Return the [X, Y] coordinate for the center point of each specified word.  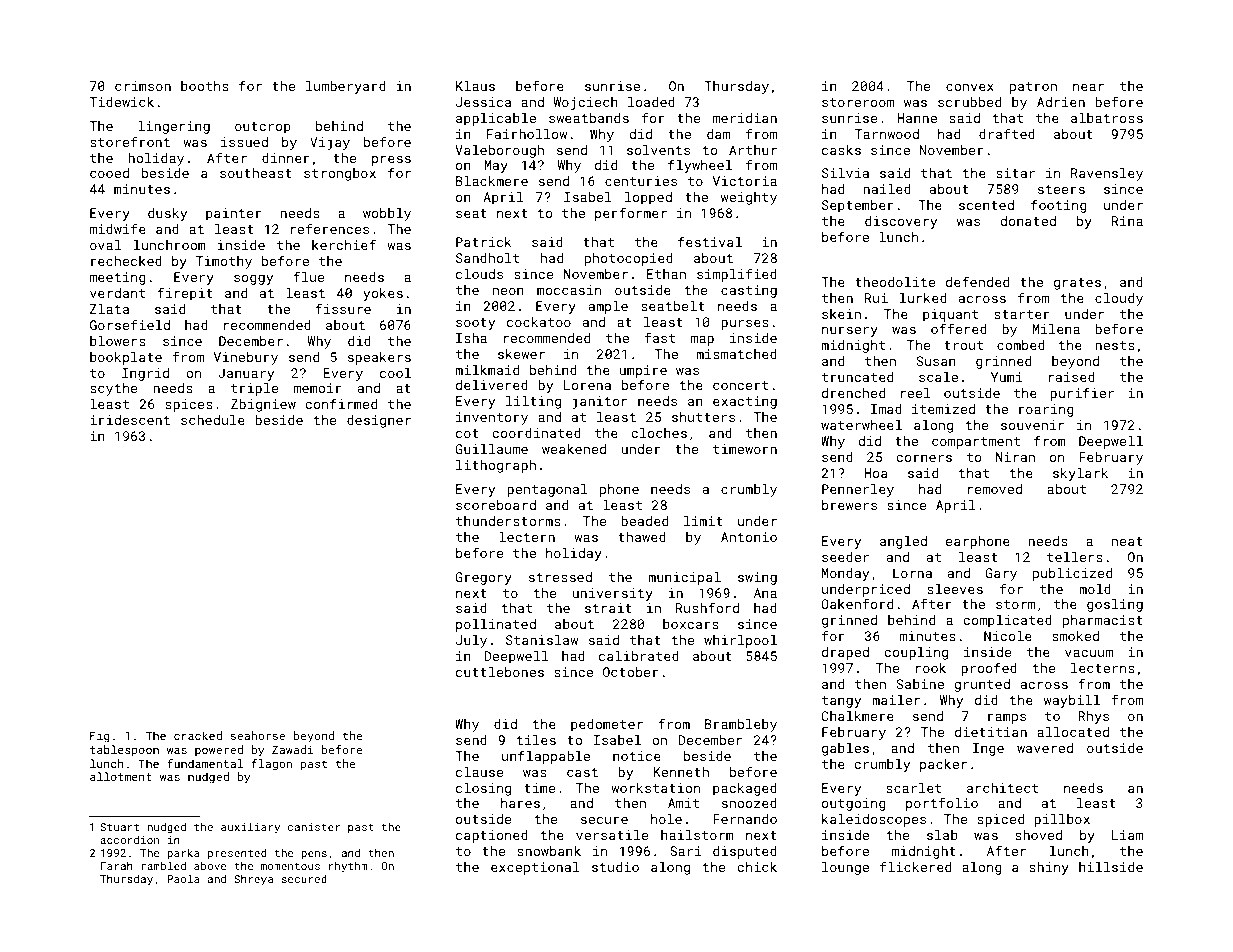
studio [615, 867]
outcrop [263, 128]
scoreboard [496, 505]
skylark [1080, 474]
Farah [117, 866]
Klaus [475, 86]
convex [970, 87]
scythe [113, 389]
